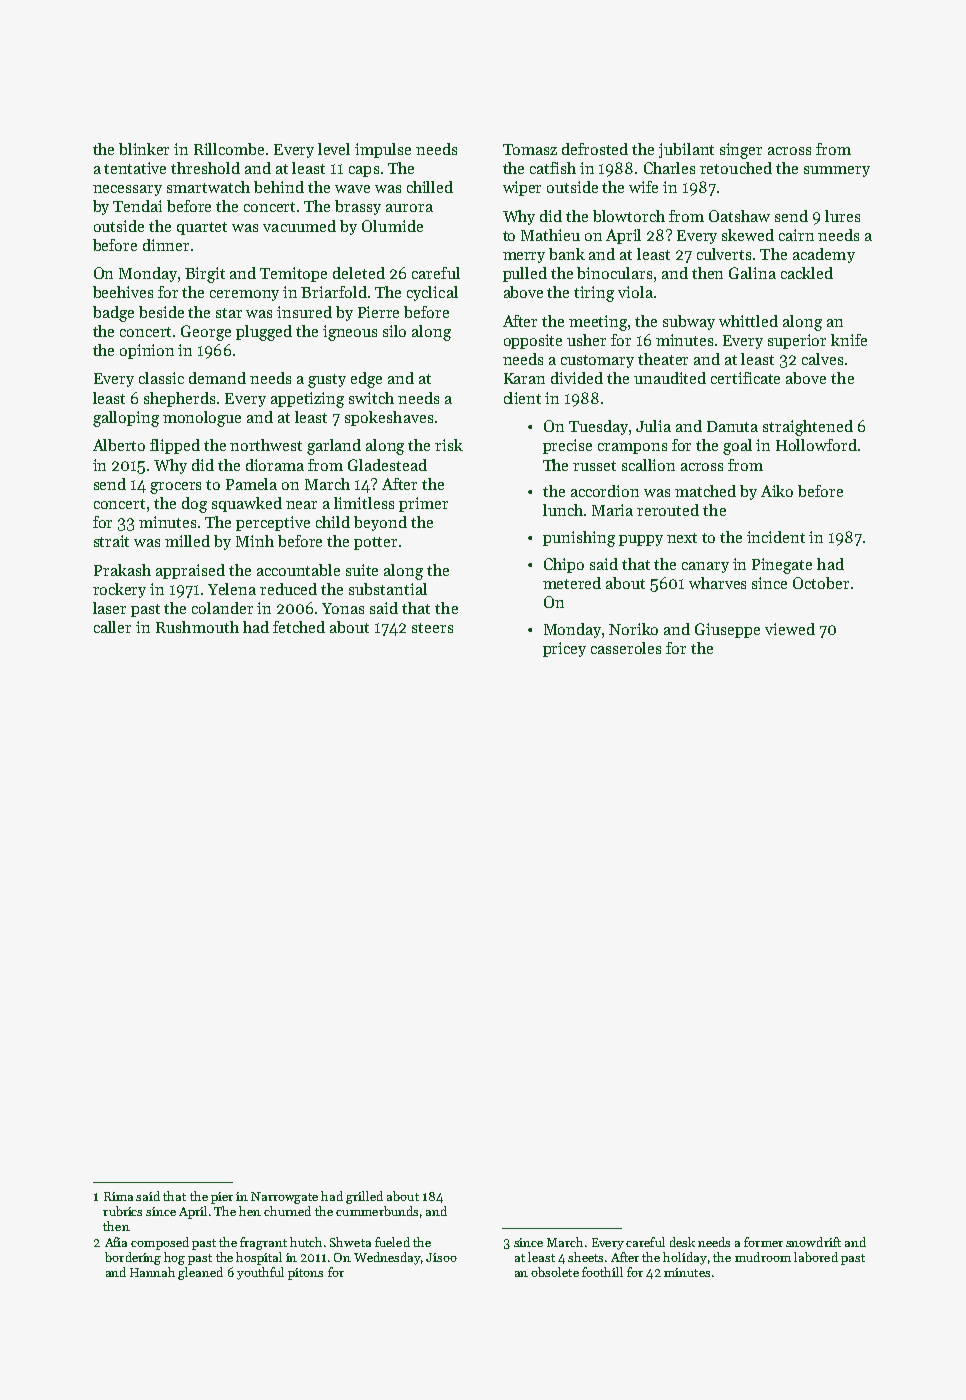 This page has width=966, height=1400. Describe the element at coordinates (797, 341) in the page. I see `superior` at that location.
